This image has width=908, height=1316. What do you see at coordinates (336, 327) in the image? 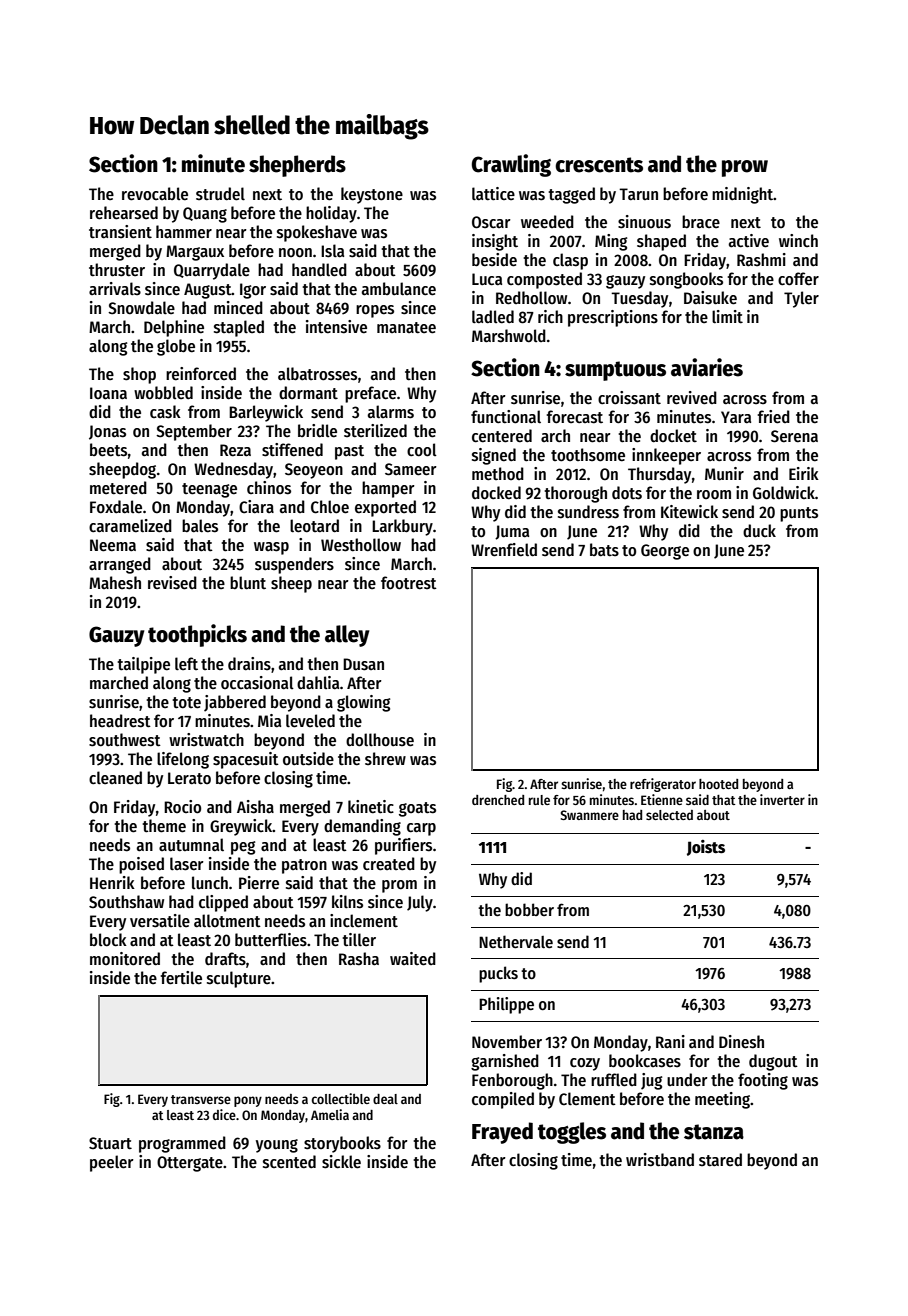
I see `intensive` at bounding box center [336, 327].
